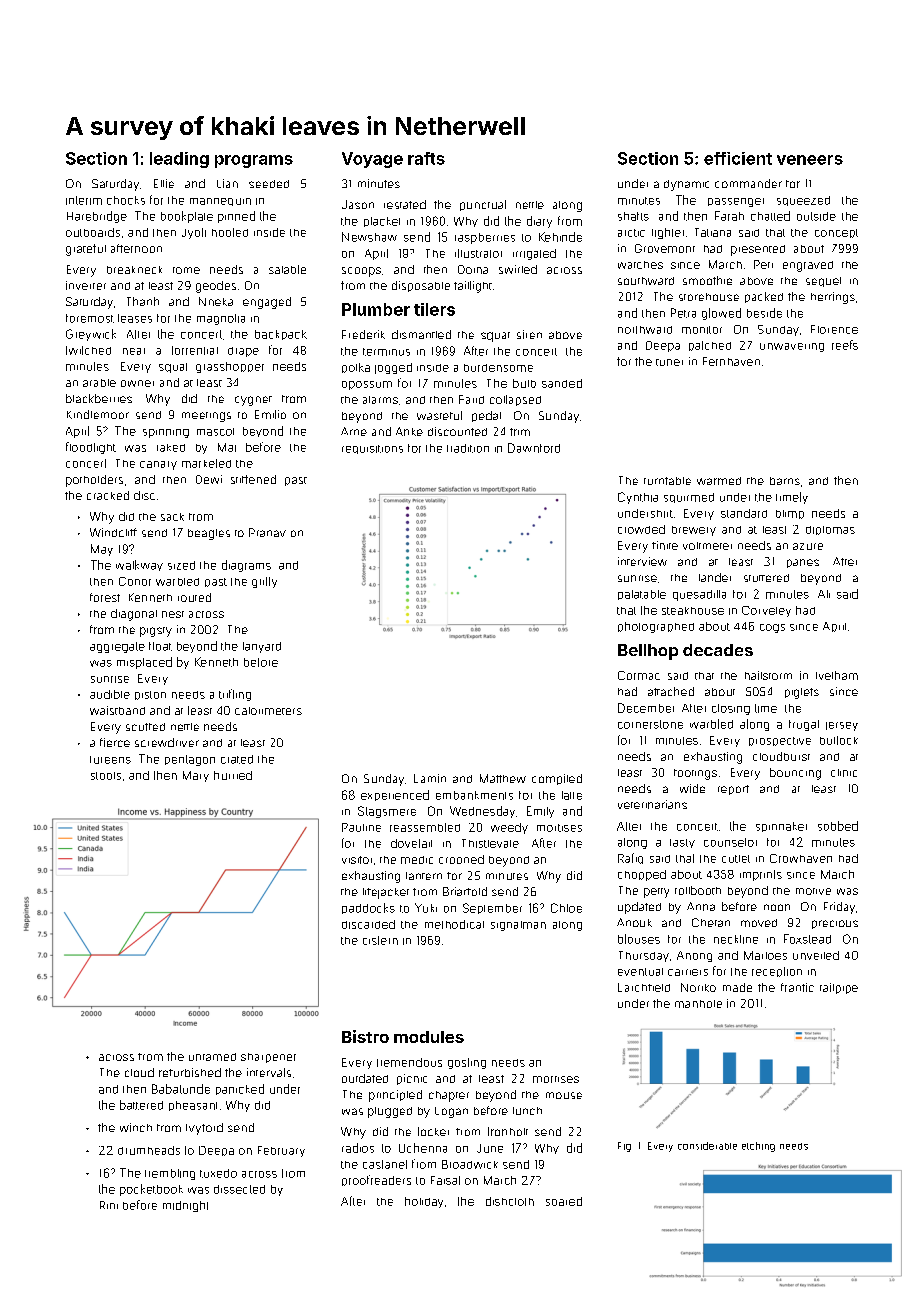  Describe the element at coordinates (467, 1063) in the screenshot. I see `gosling` at that location.
